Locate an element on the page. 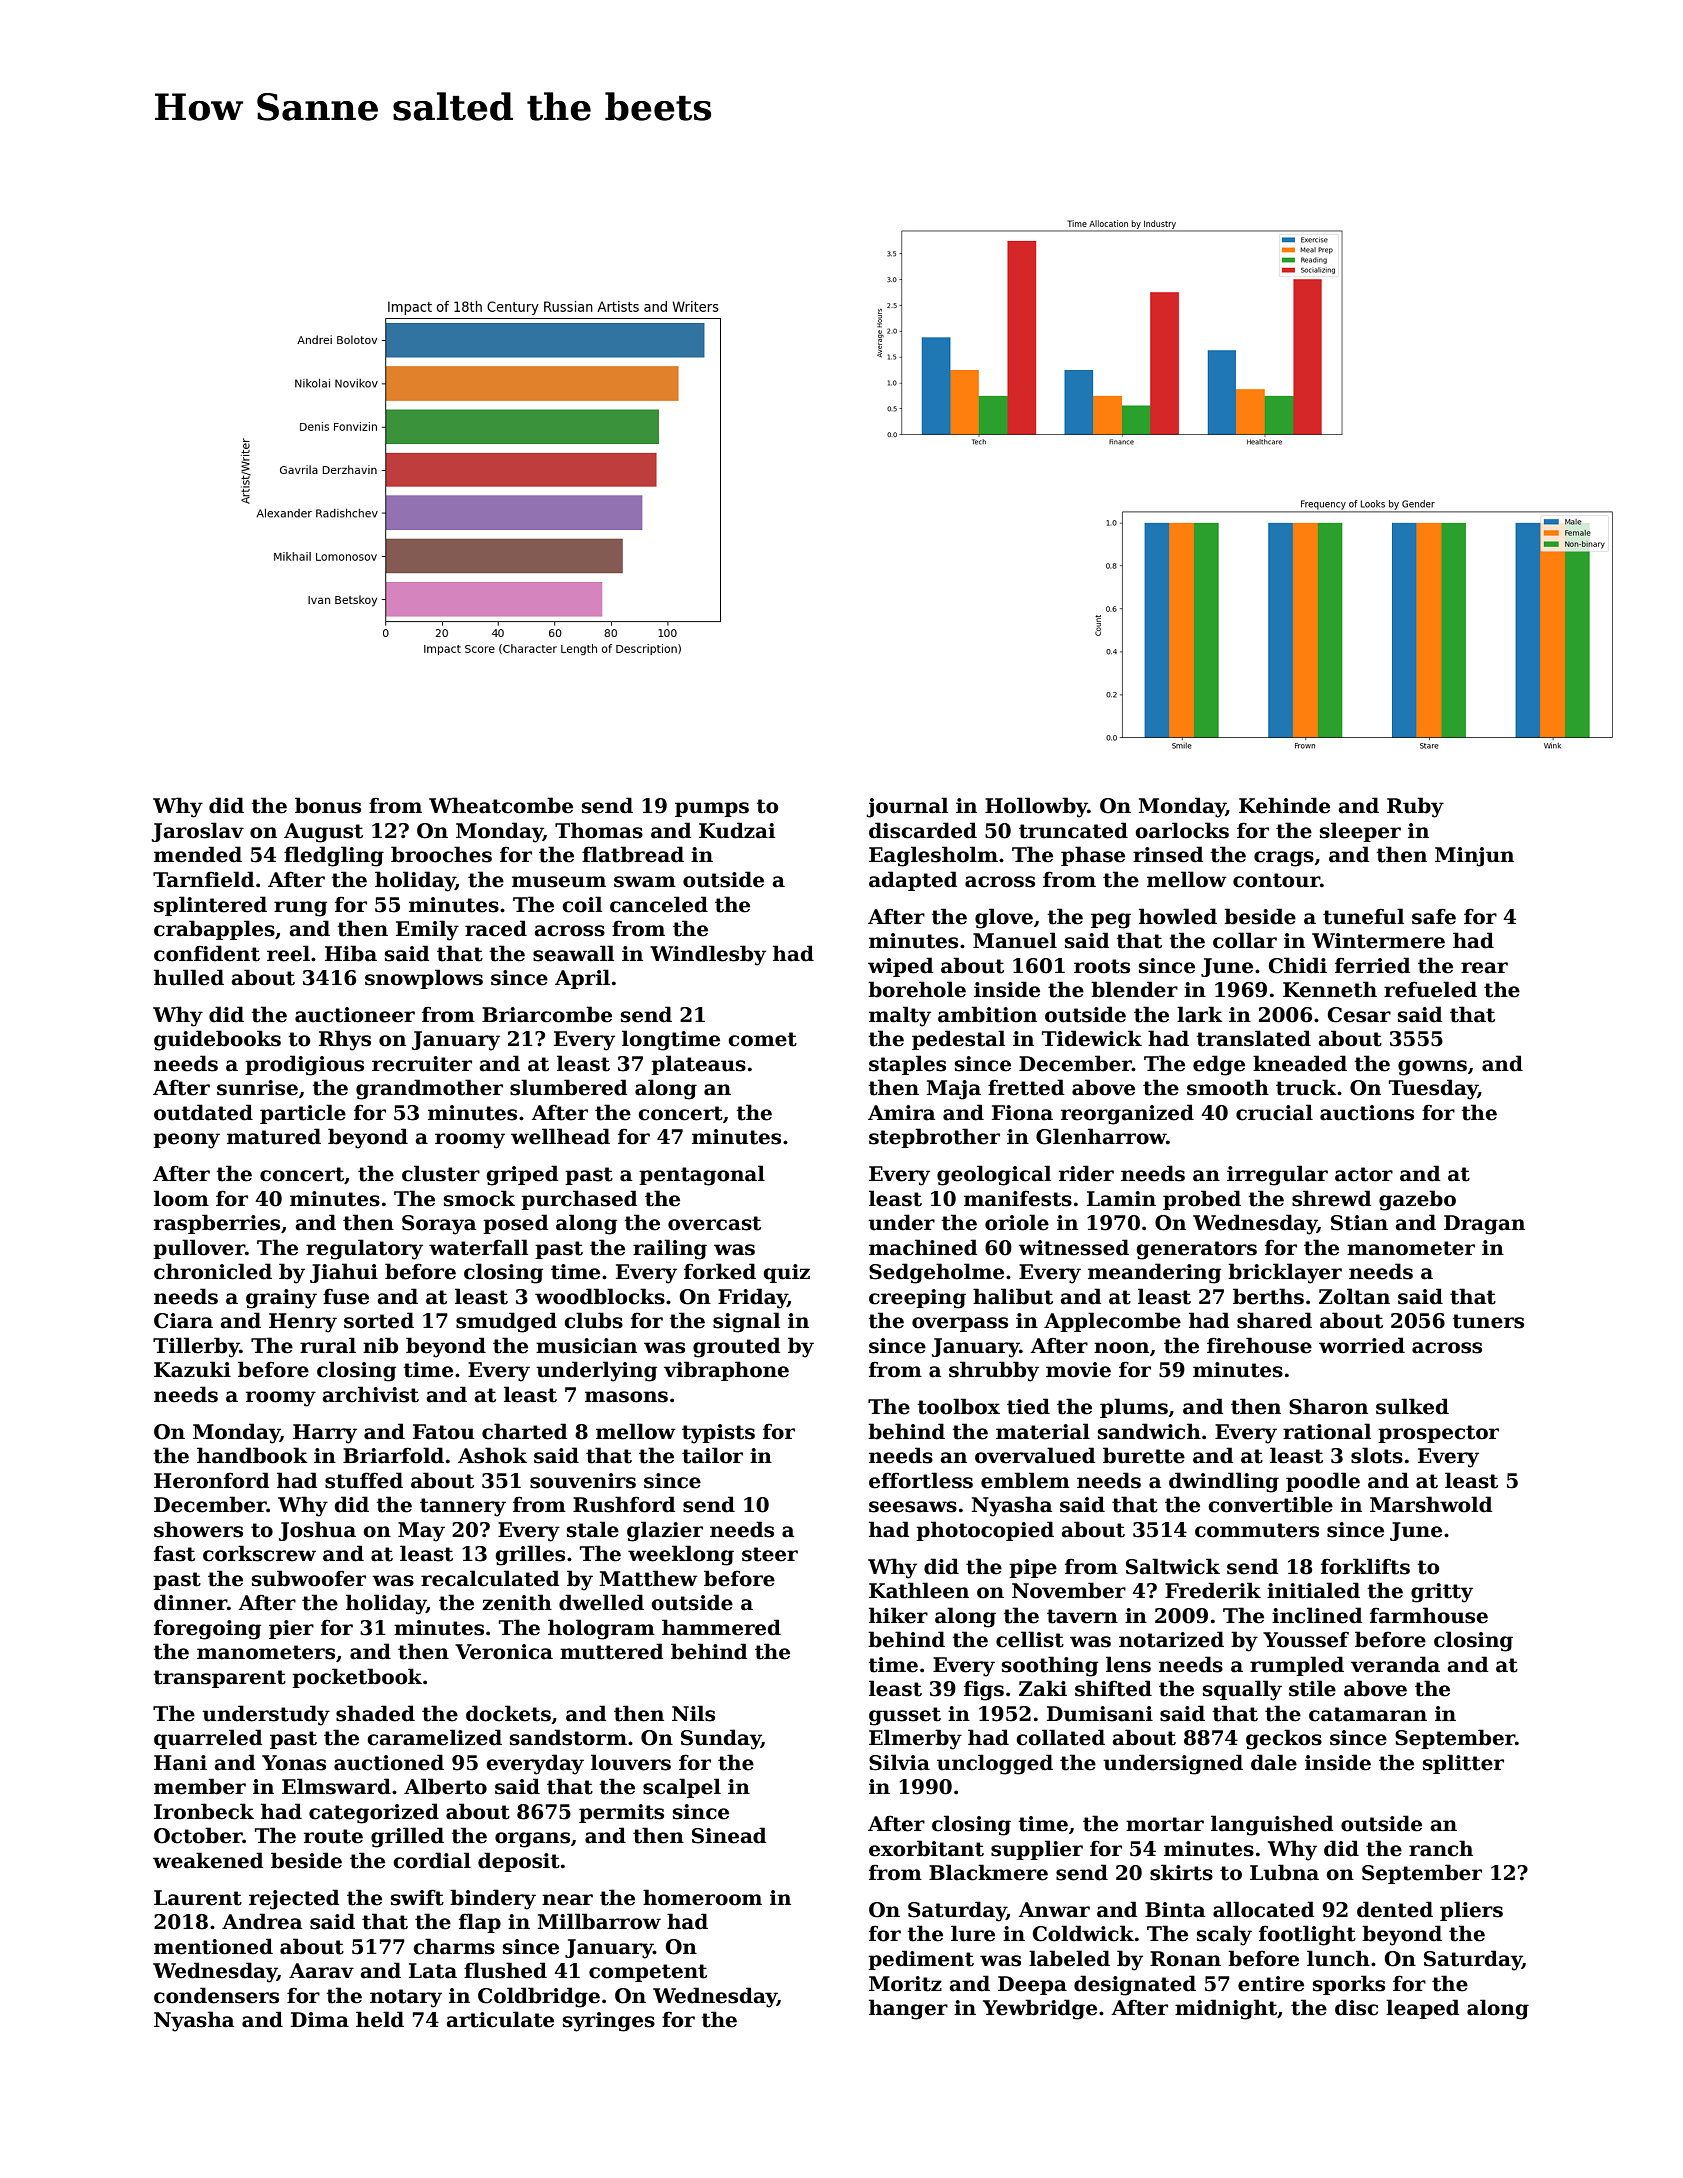 The width and height of the image is (1683, 2178). splitter is located at coordinates (1463, 1764).
